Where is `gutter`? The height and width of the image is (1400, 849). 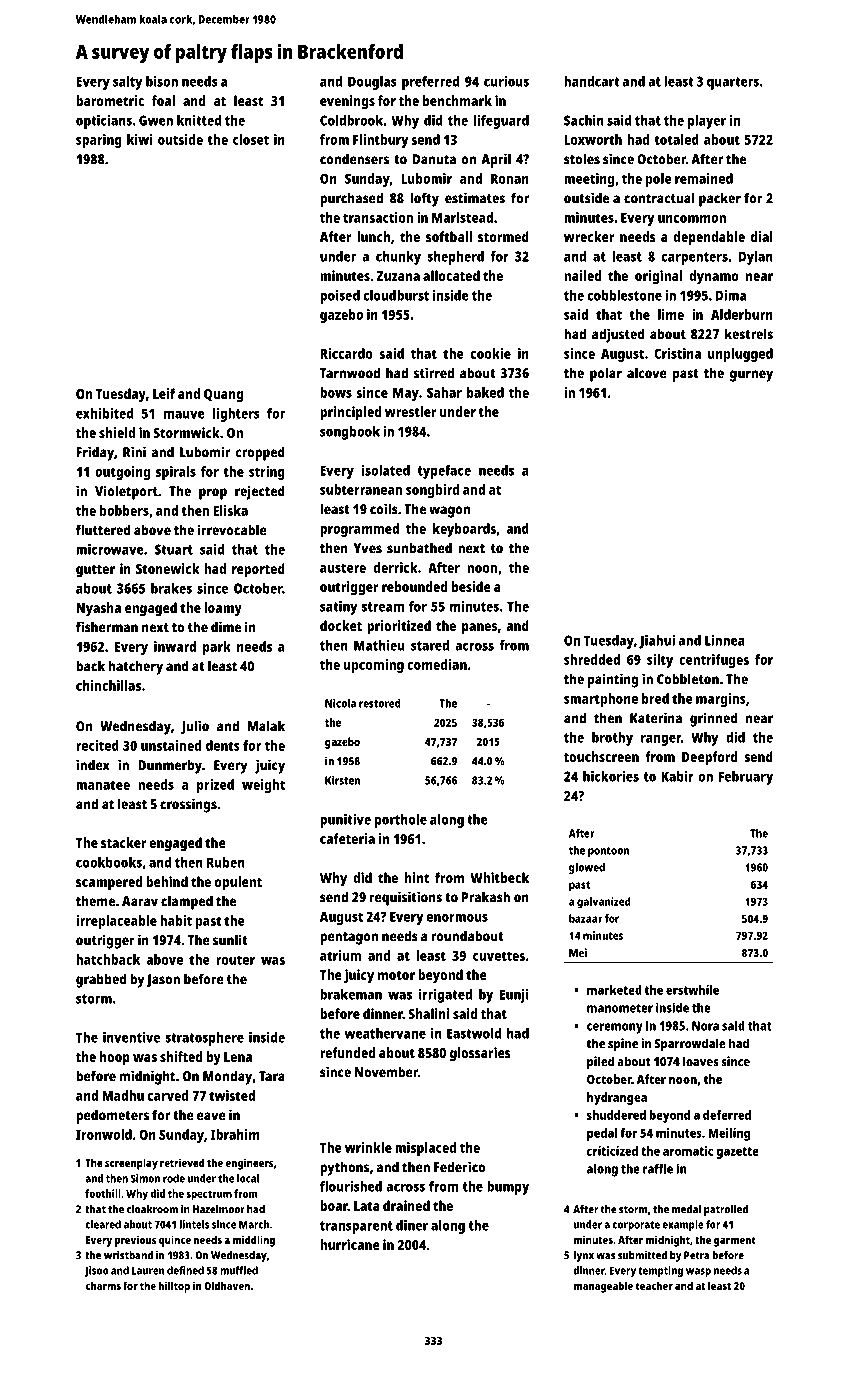 gutter is located at coordinates (95, 571).
